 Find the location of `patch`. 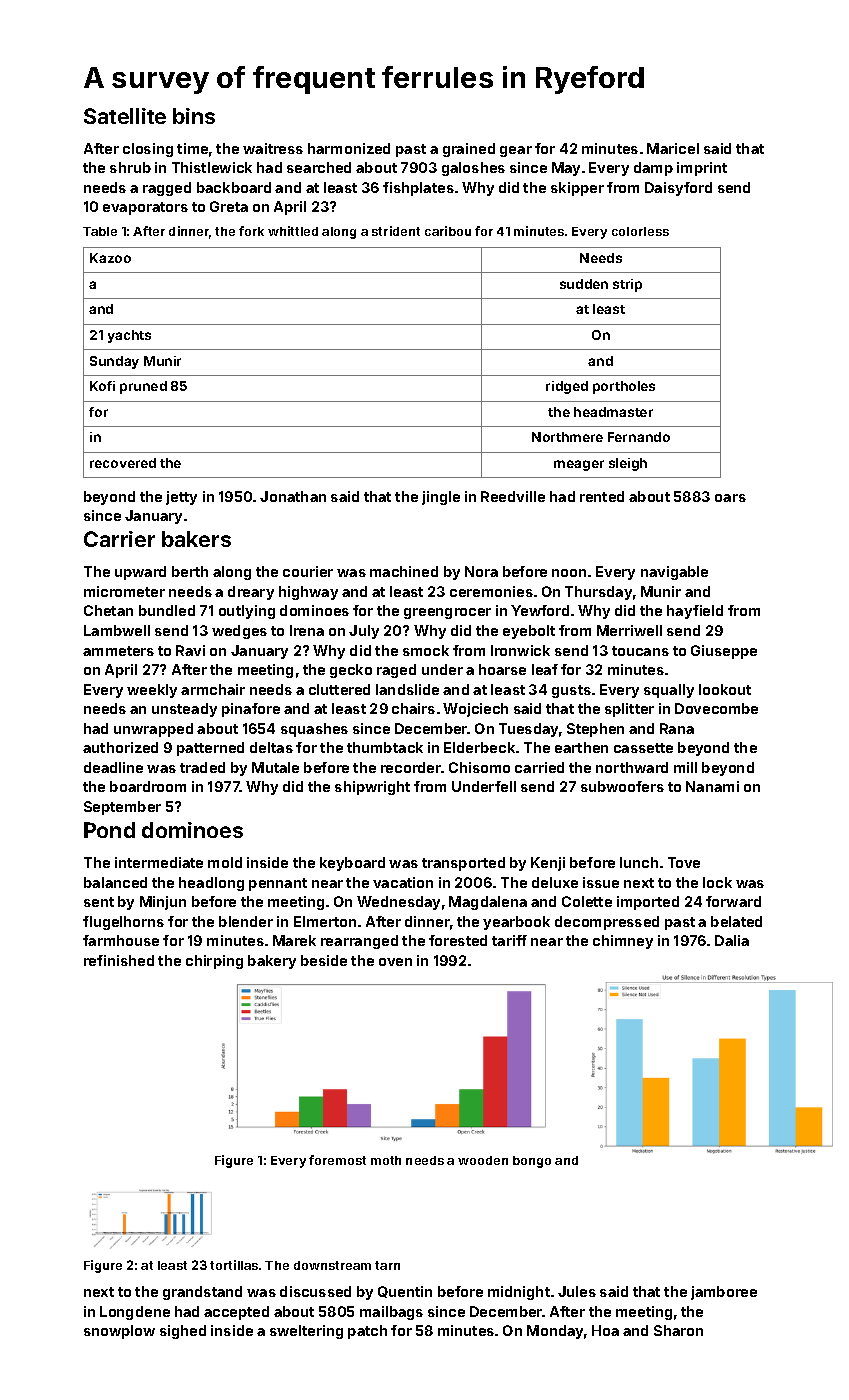

patch is located at coordinates (367, 1332).
